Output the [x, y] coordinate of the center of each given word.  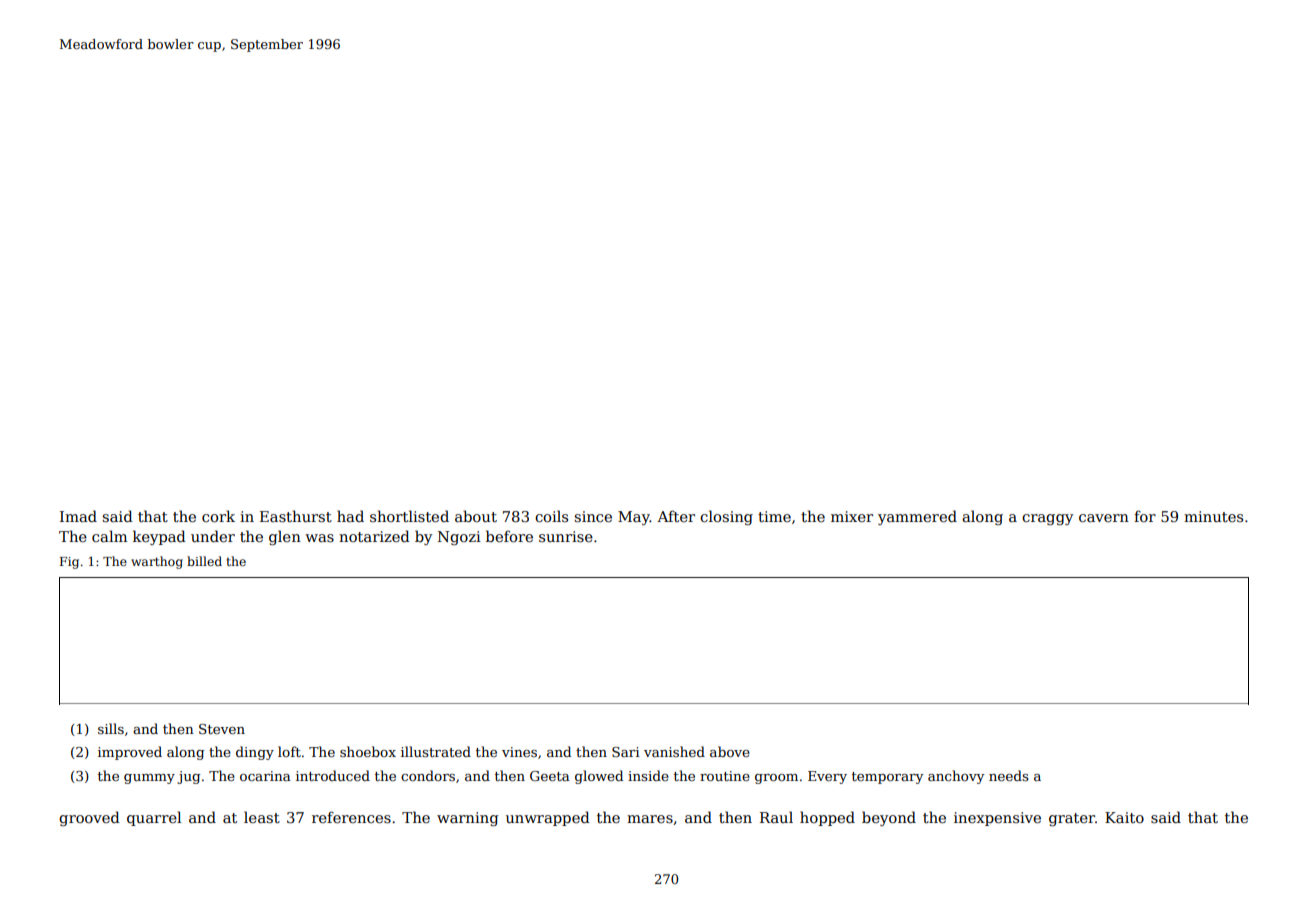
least [262, 817]
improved [130, 753]
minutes [1213, 516]
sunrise [566, 536]
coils [551, 516]
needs [1009, 775]
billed [204, 561]
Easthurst [296, 516]
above [730, 751]
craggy [1047, 519]
